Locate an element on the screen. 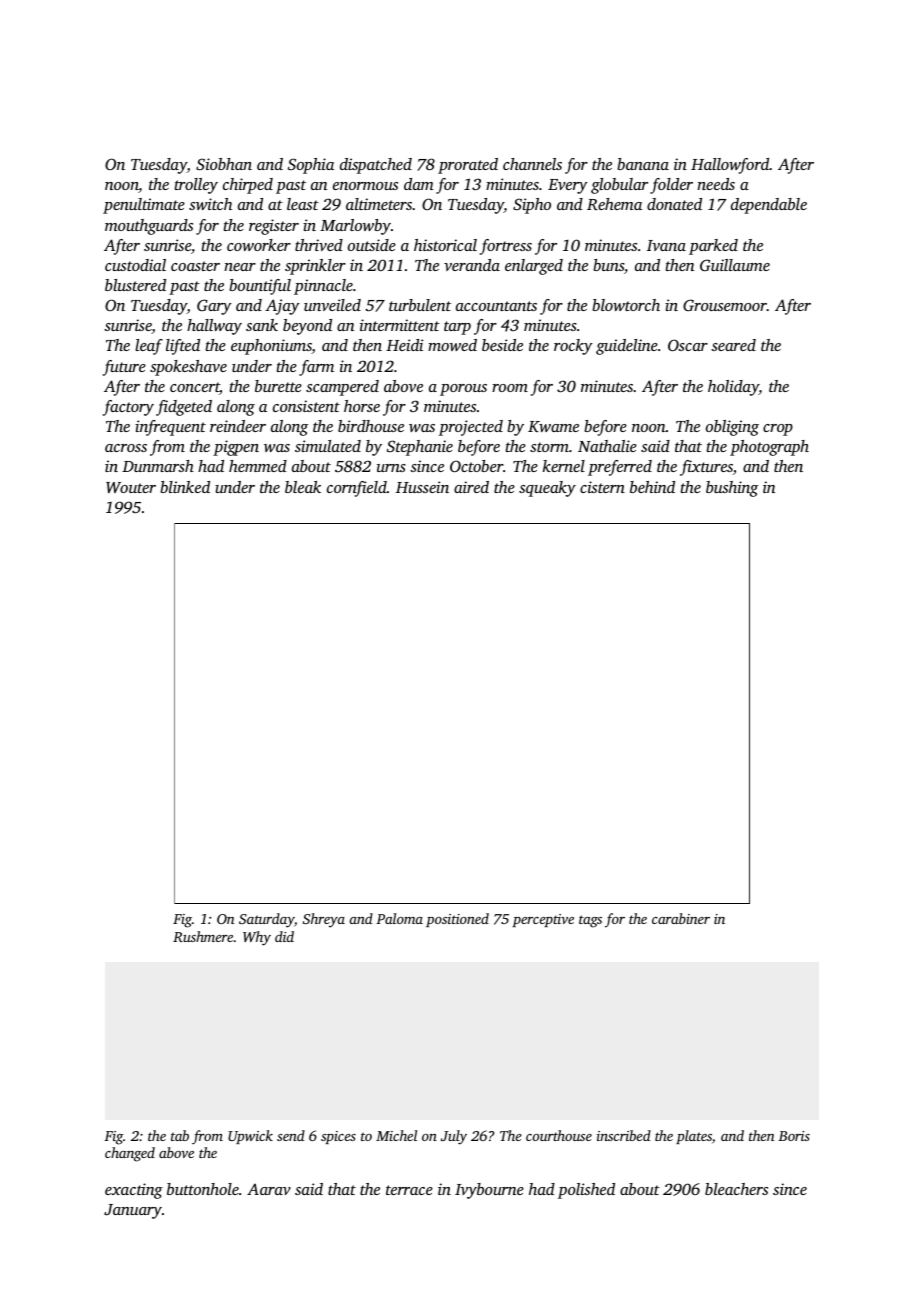 This screenshot has height=1311, width=924. Upwick is located at coordinates (250, 1137).
